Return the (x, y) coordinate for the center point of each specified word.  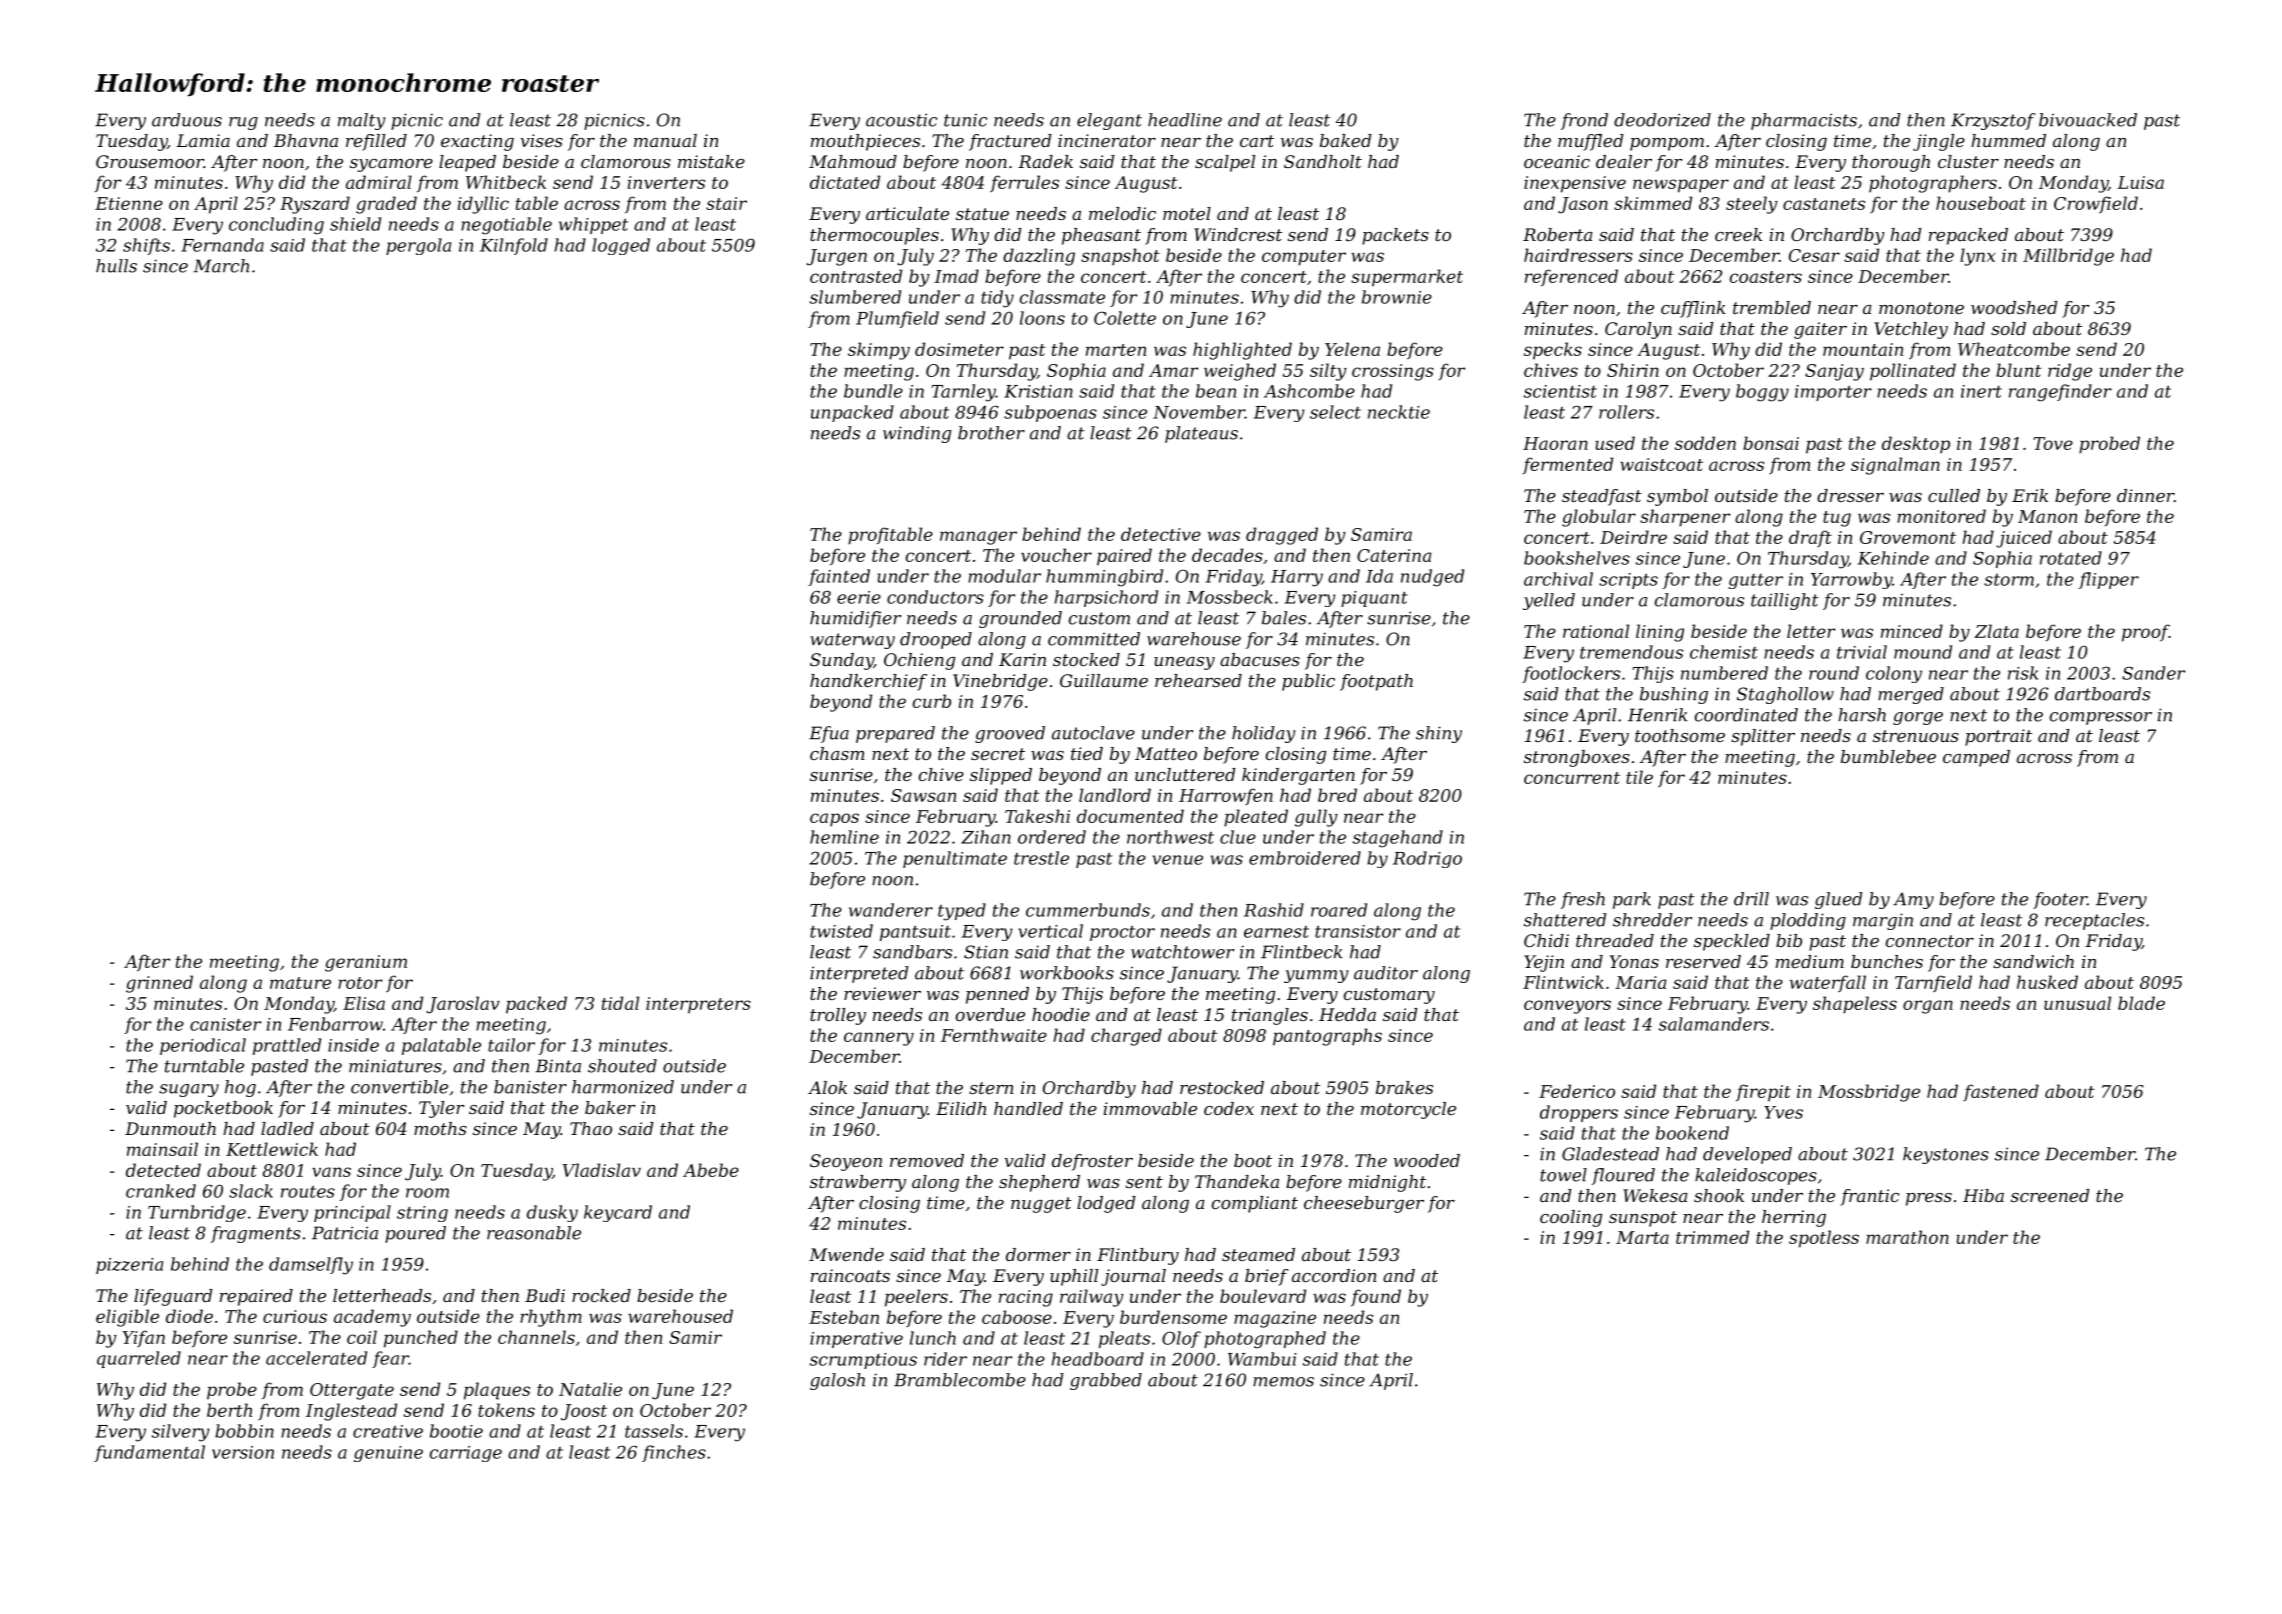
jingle (1939, 142)
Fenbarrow (335, 1024)
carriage (466, 1454)
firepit (1763, 1093)
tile (1639, 777)
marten (1116, 350)
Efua (829, 734)
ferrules (1024, 184)
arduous (187, 120)
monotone (1921, 308)
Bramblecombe (960, 1380)
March (221, 266)
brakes (1404, 1087)
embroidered (1305, 858)
